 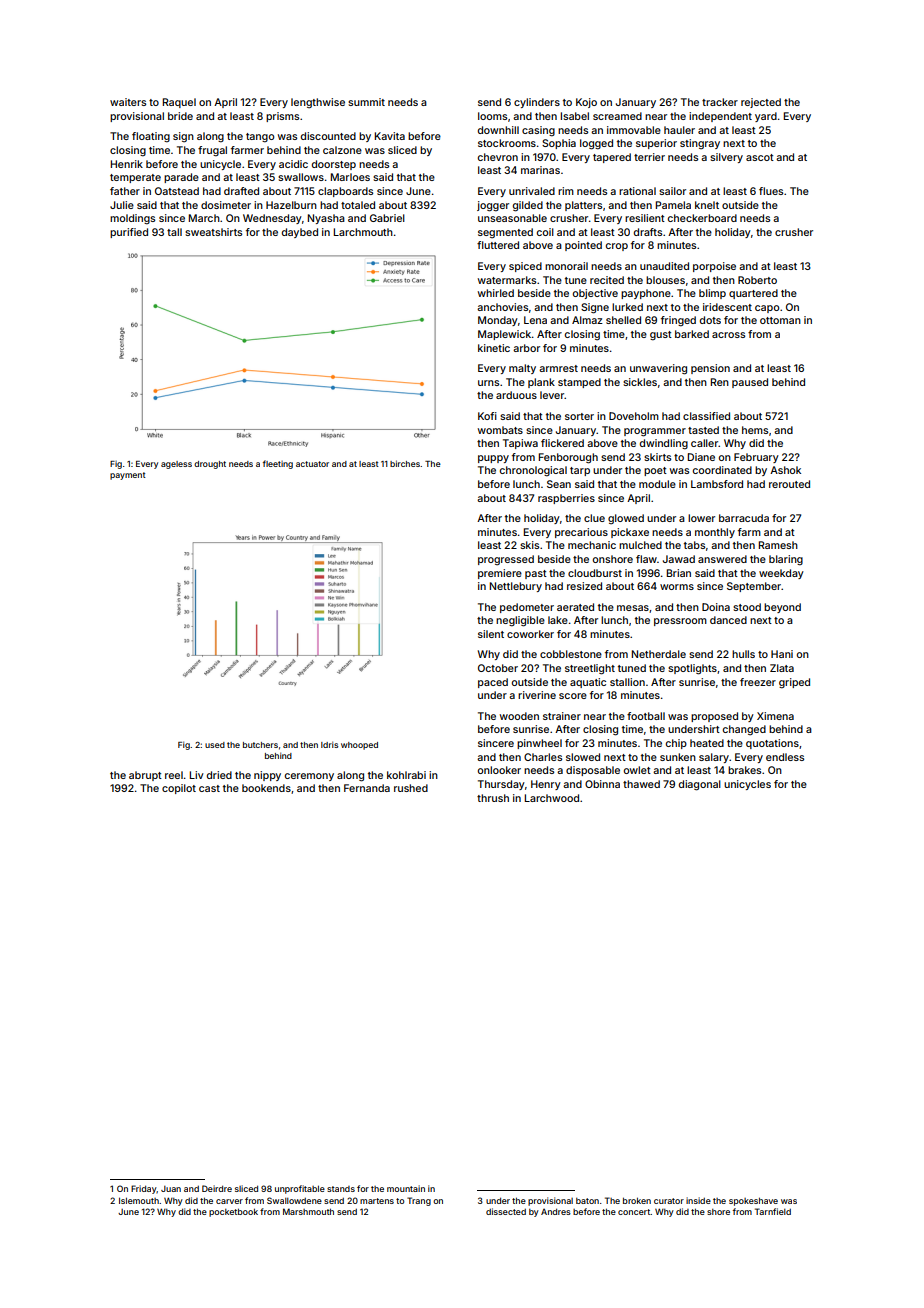 What do you see at coordinates (125, 191) in the document?
I see `father` at bounding box center [125, 191].
